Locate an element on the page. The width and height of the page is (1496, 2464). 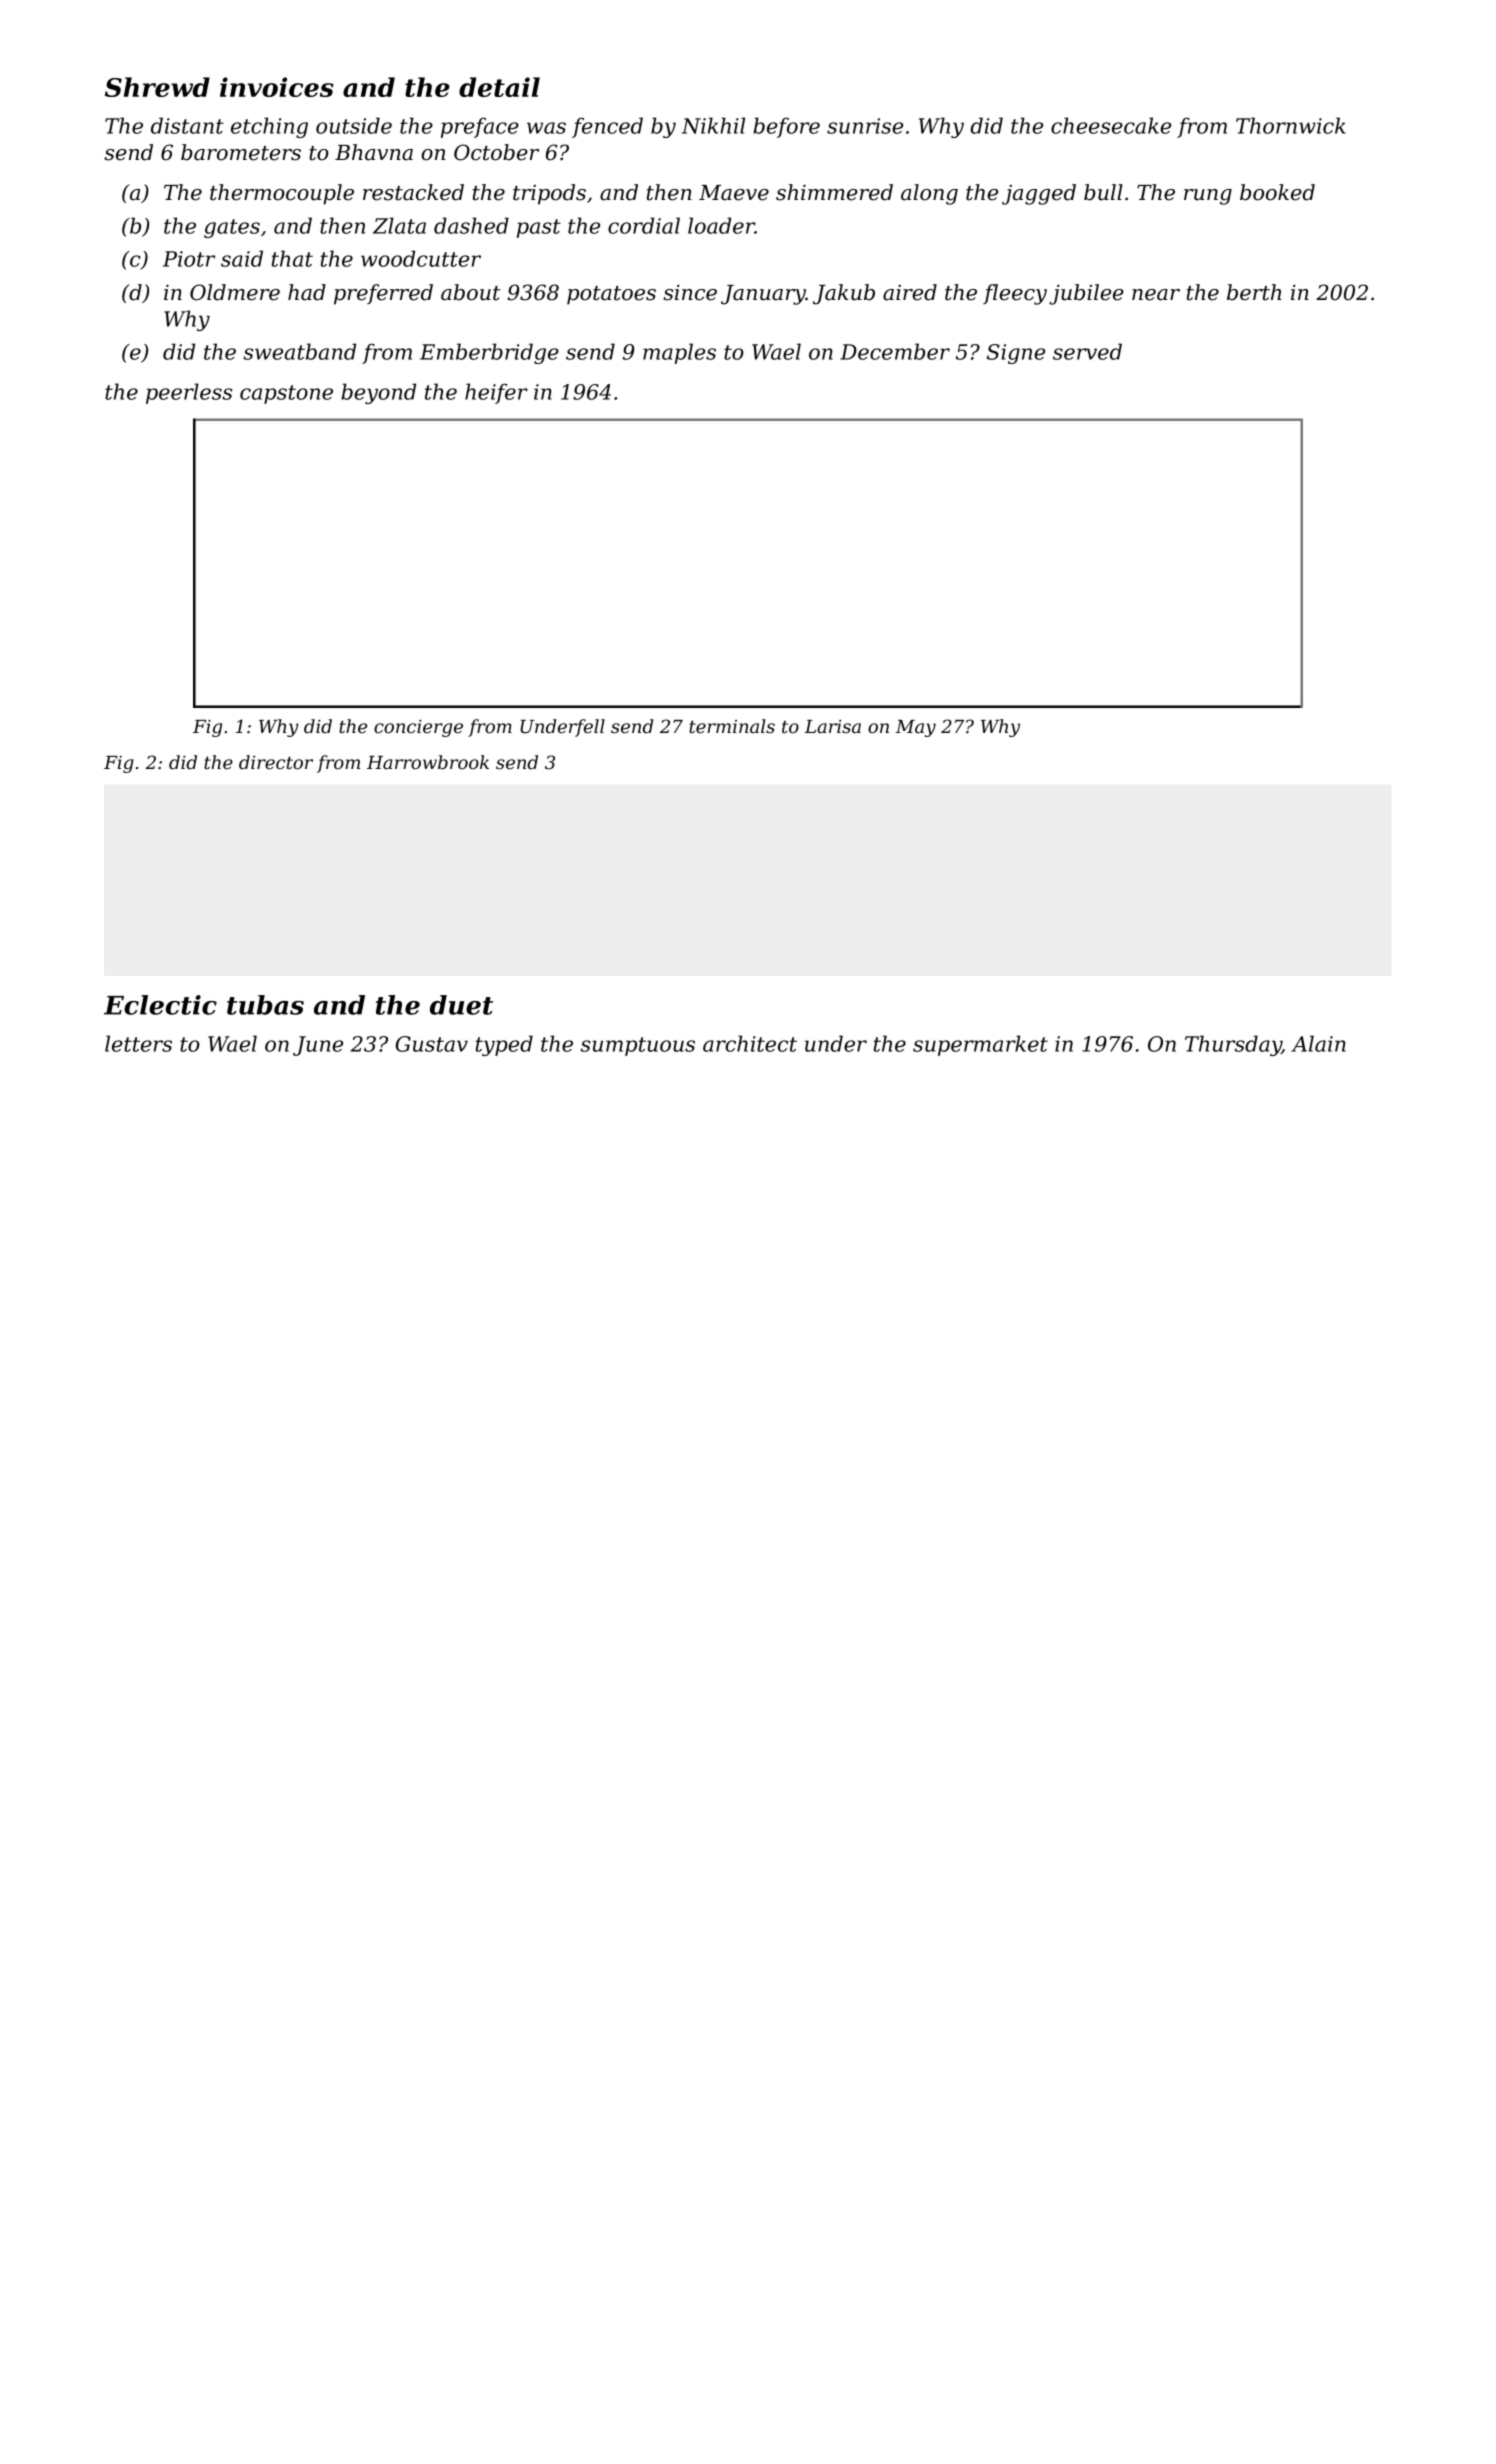
Alain is located at coordinates (1318, 1043).
